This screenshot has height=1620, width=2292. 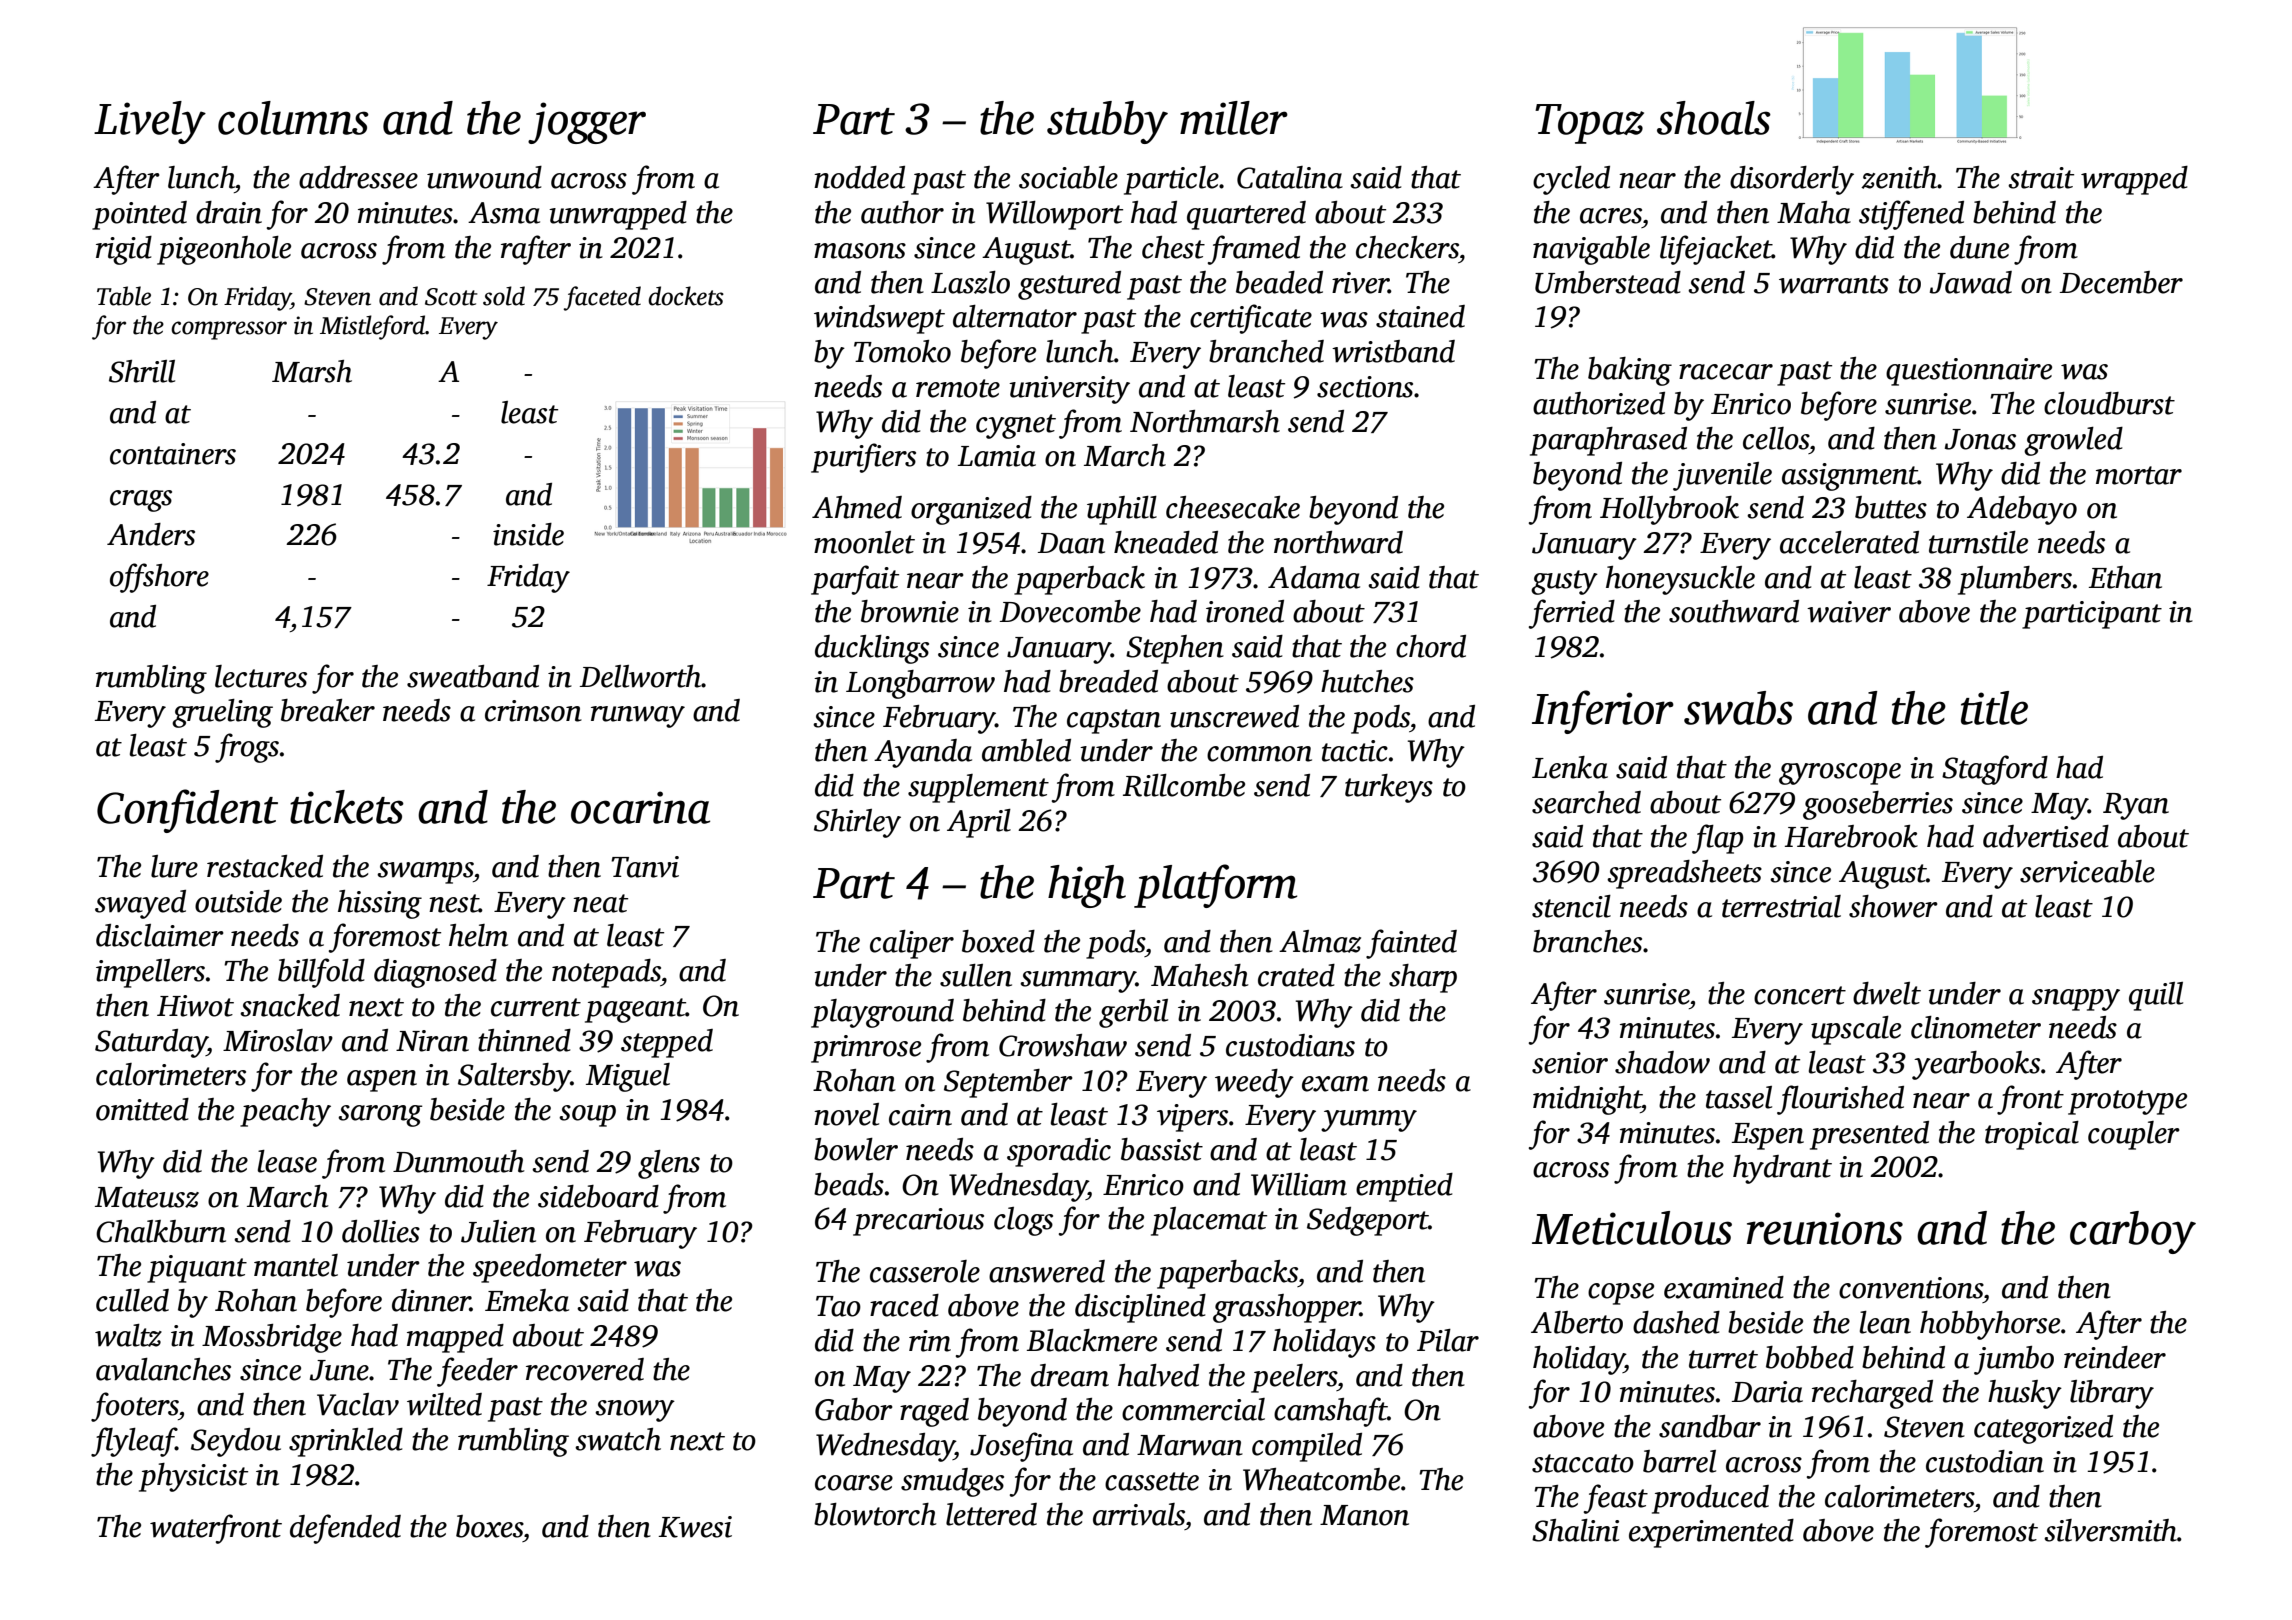 I want to click on Longbarrow, so click(x=920, y=684).
